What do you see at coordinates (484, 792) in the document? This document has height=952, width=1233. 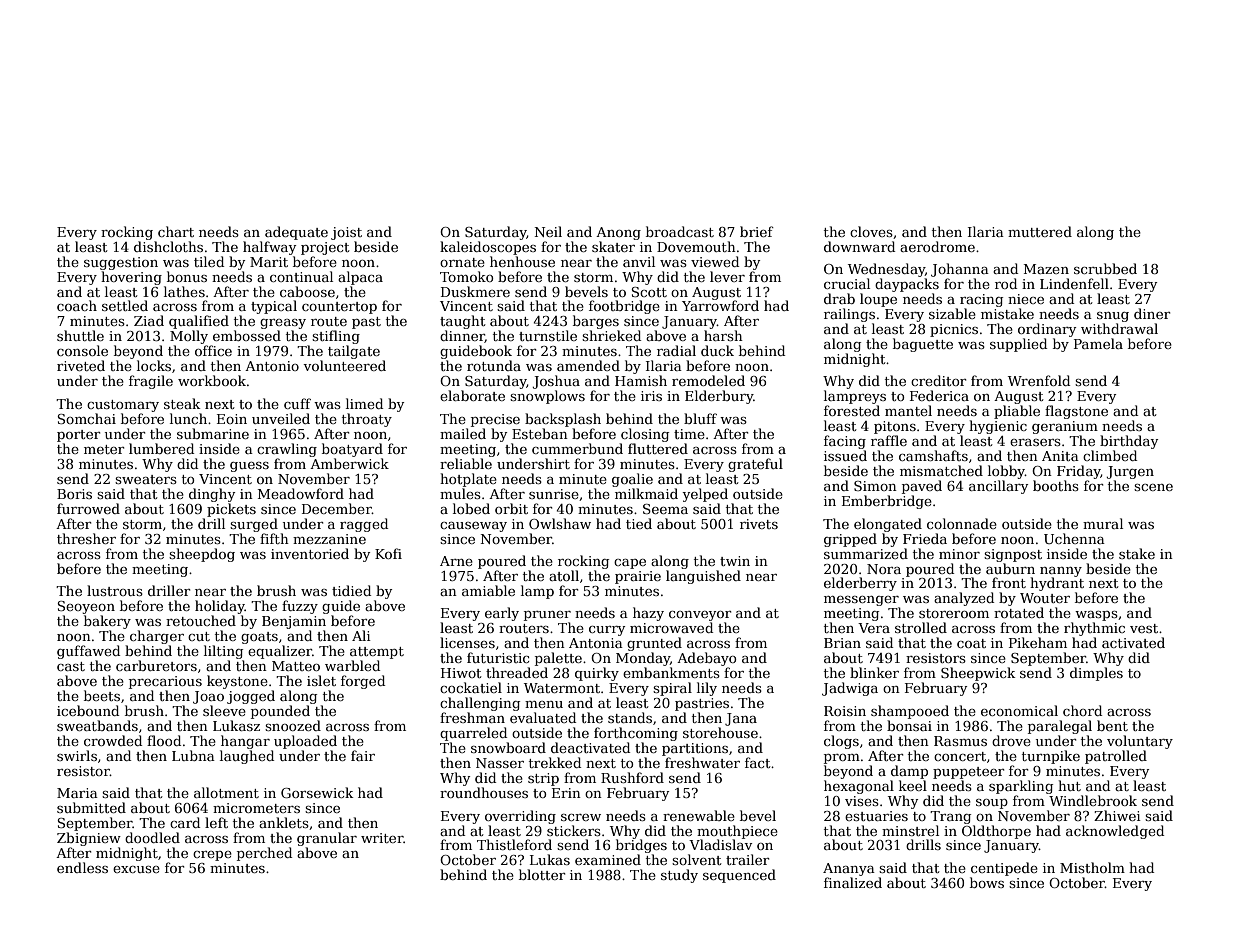 I see `roundhouses` at bounding box center [484, 792].
